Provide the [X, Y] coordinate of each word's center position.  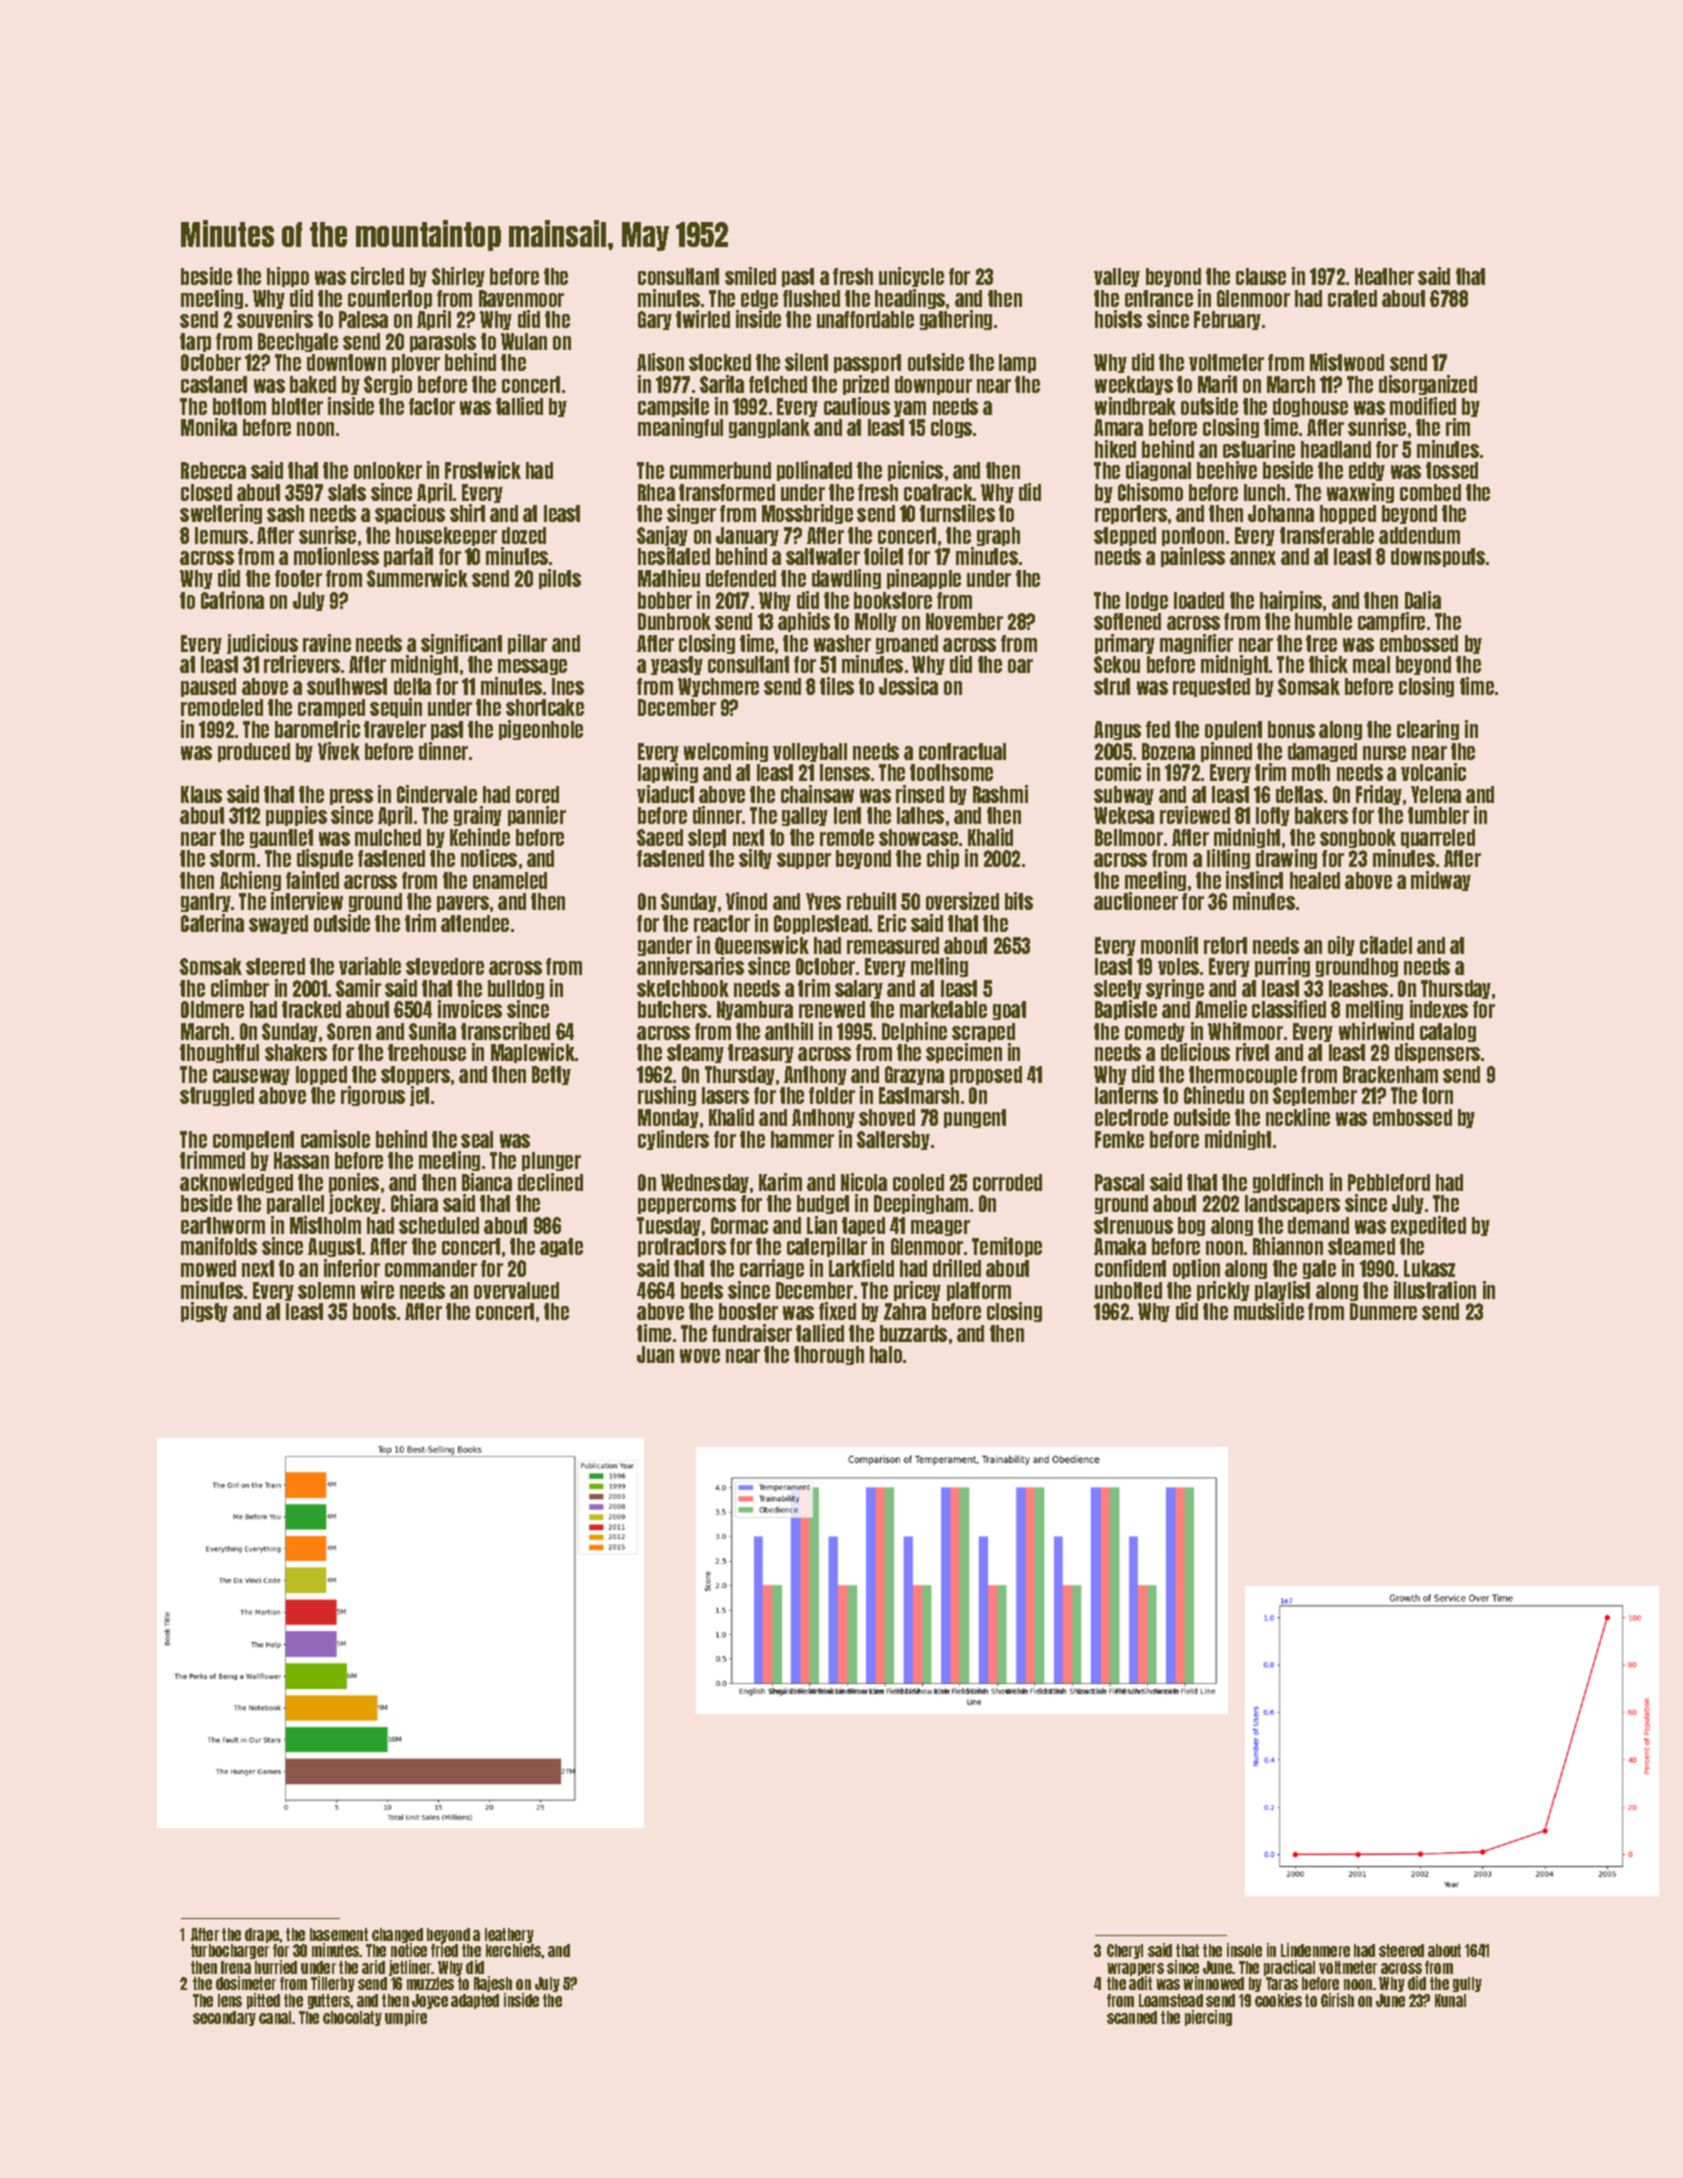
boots [374, 1311]
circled [377, 276]
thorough [829, 1355]
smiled [750, 276]
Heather [1384, 276]
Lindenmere [1315, 1950]
